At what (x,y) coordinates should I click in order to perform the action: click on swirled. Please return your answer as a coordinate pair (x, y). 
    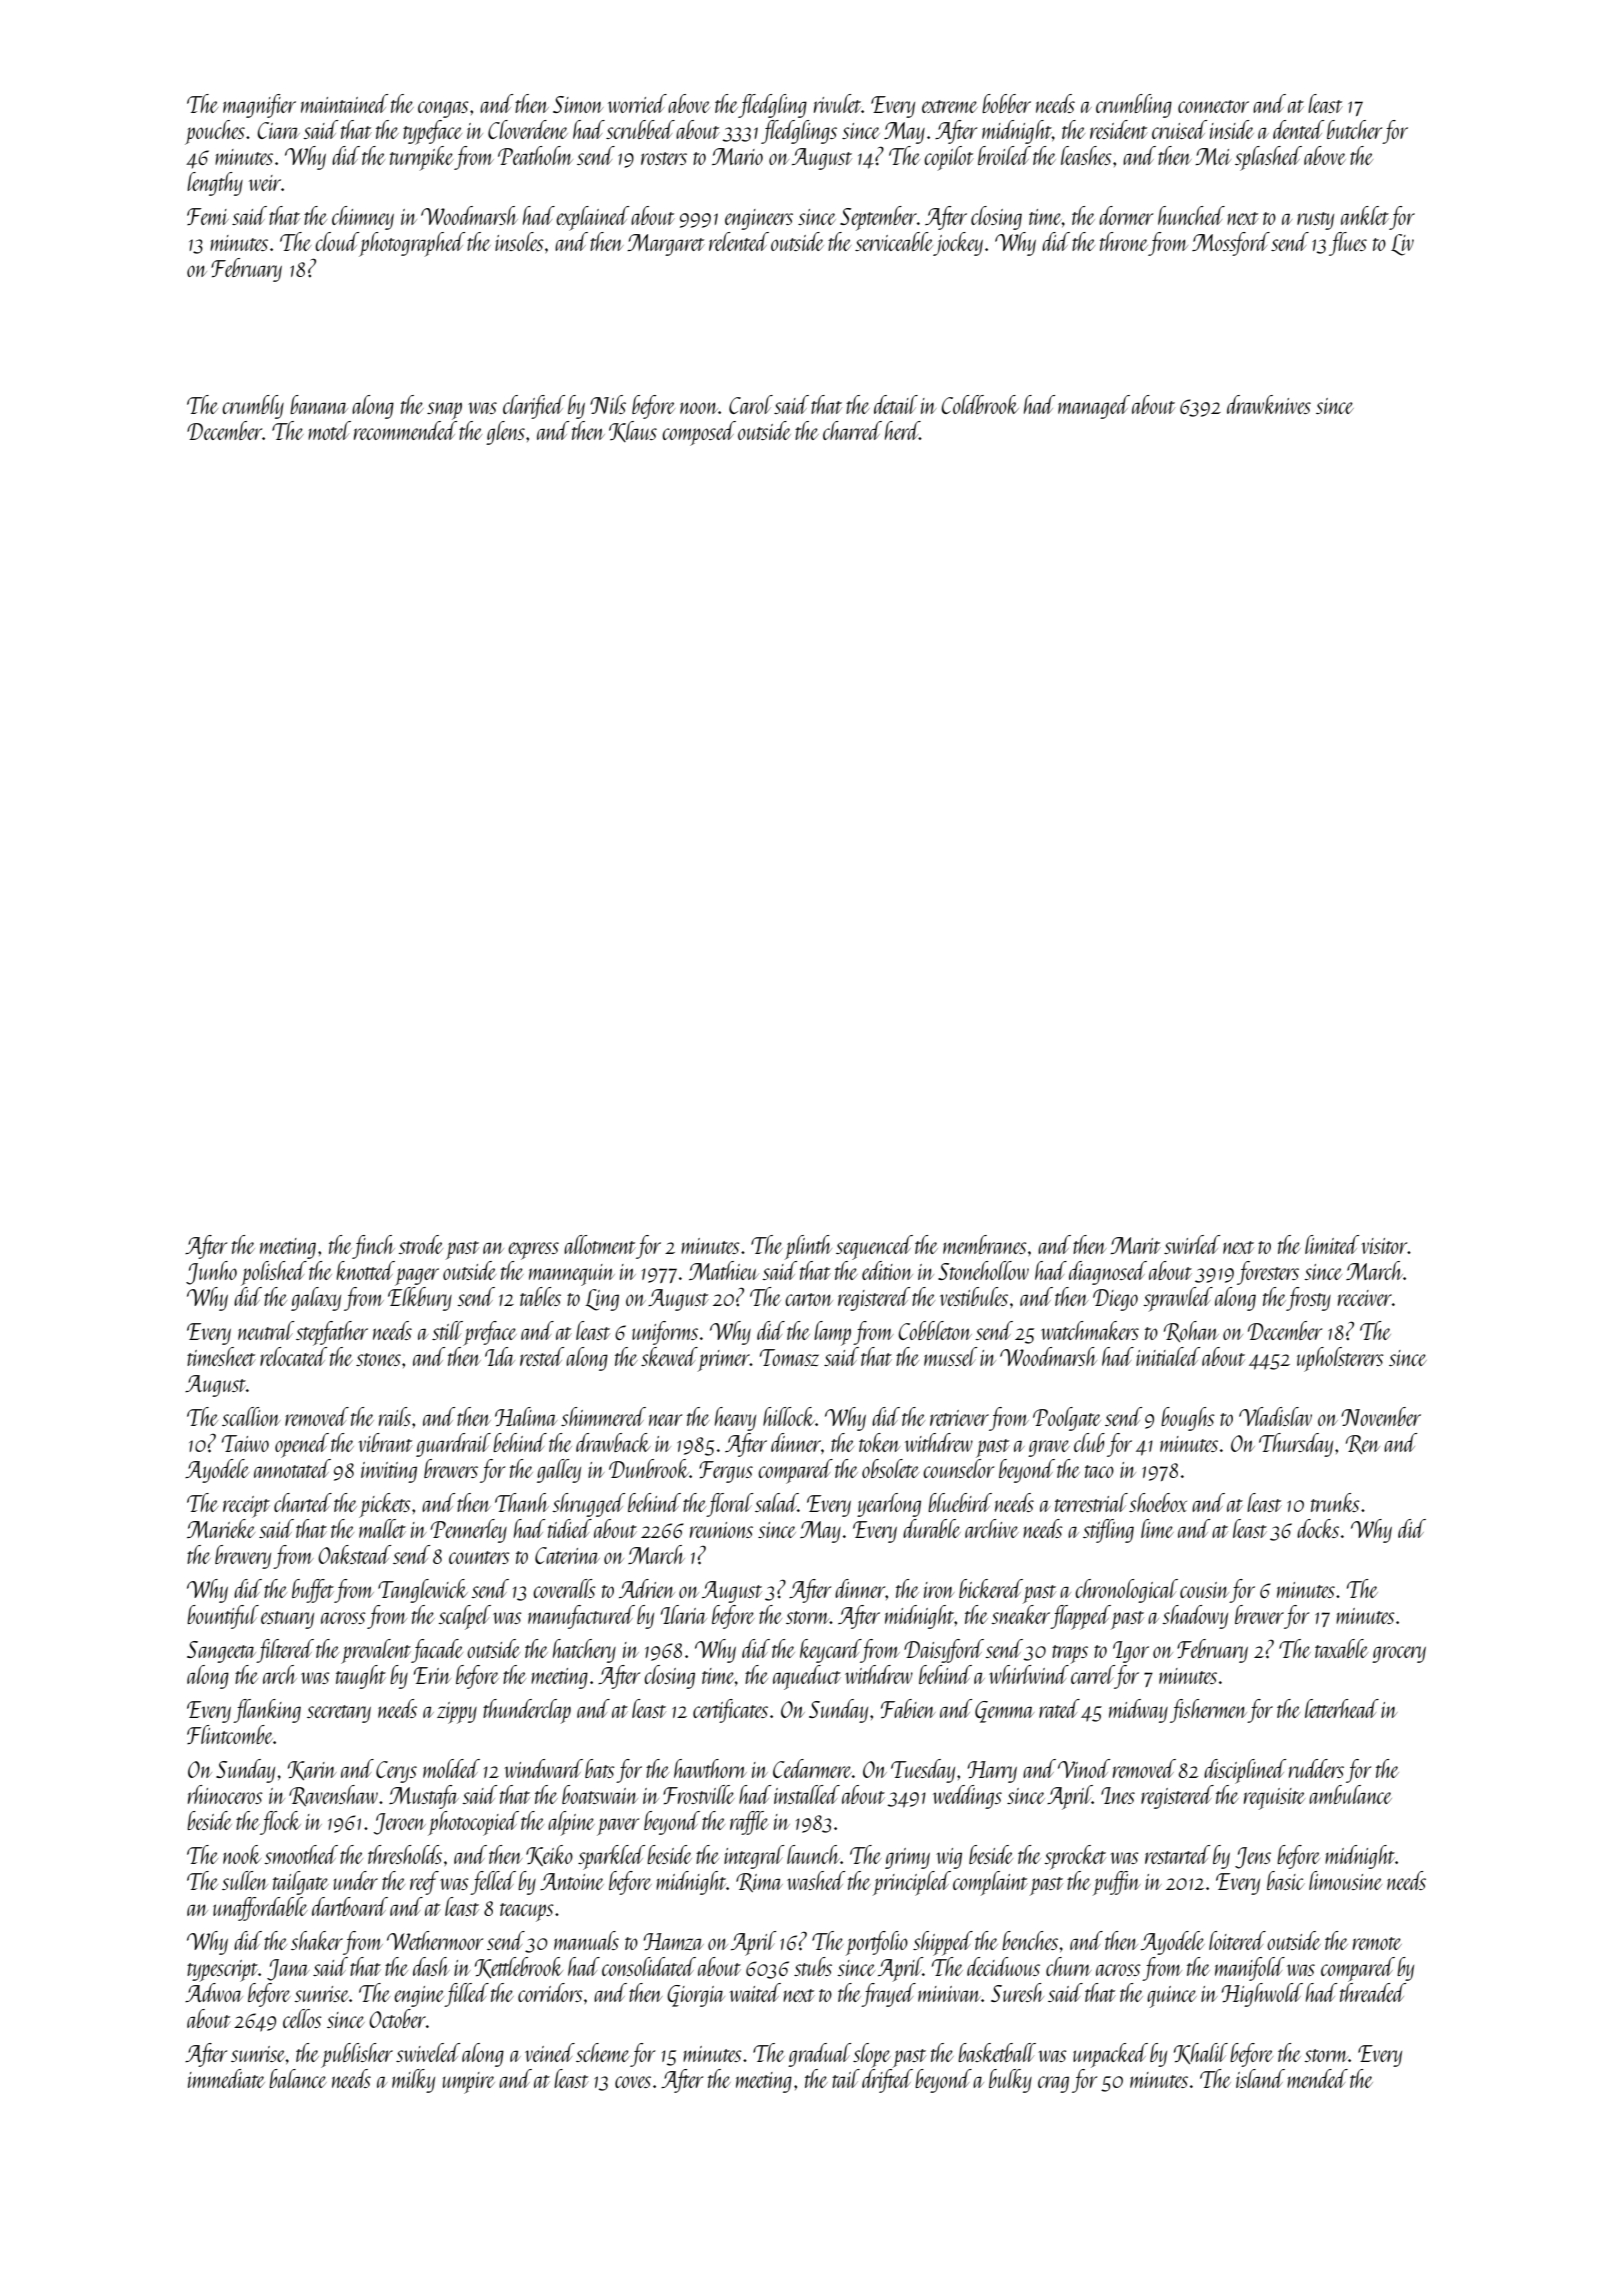
    Looking at the image, I should click on (1192, 1244).
